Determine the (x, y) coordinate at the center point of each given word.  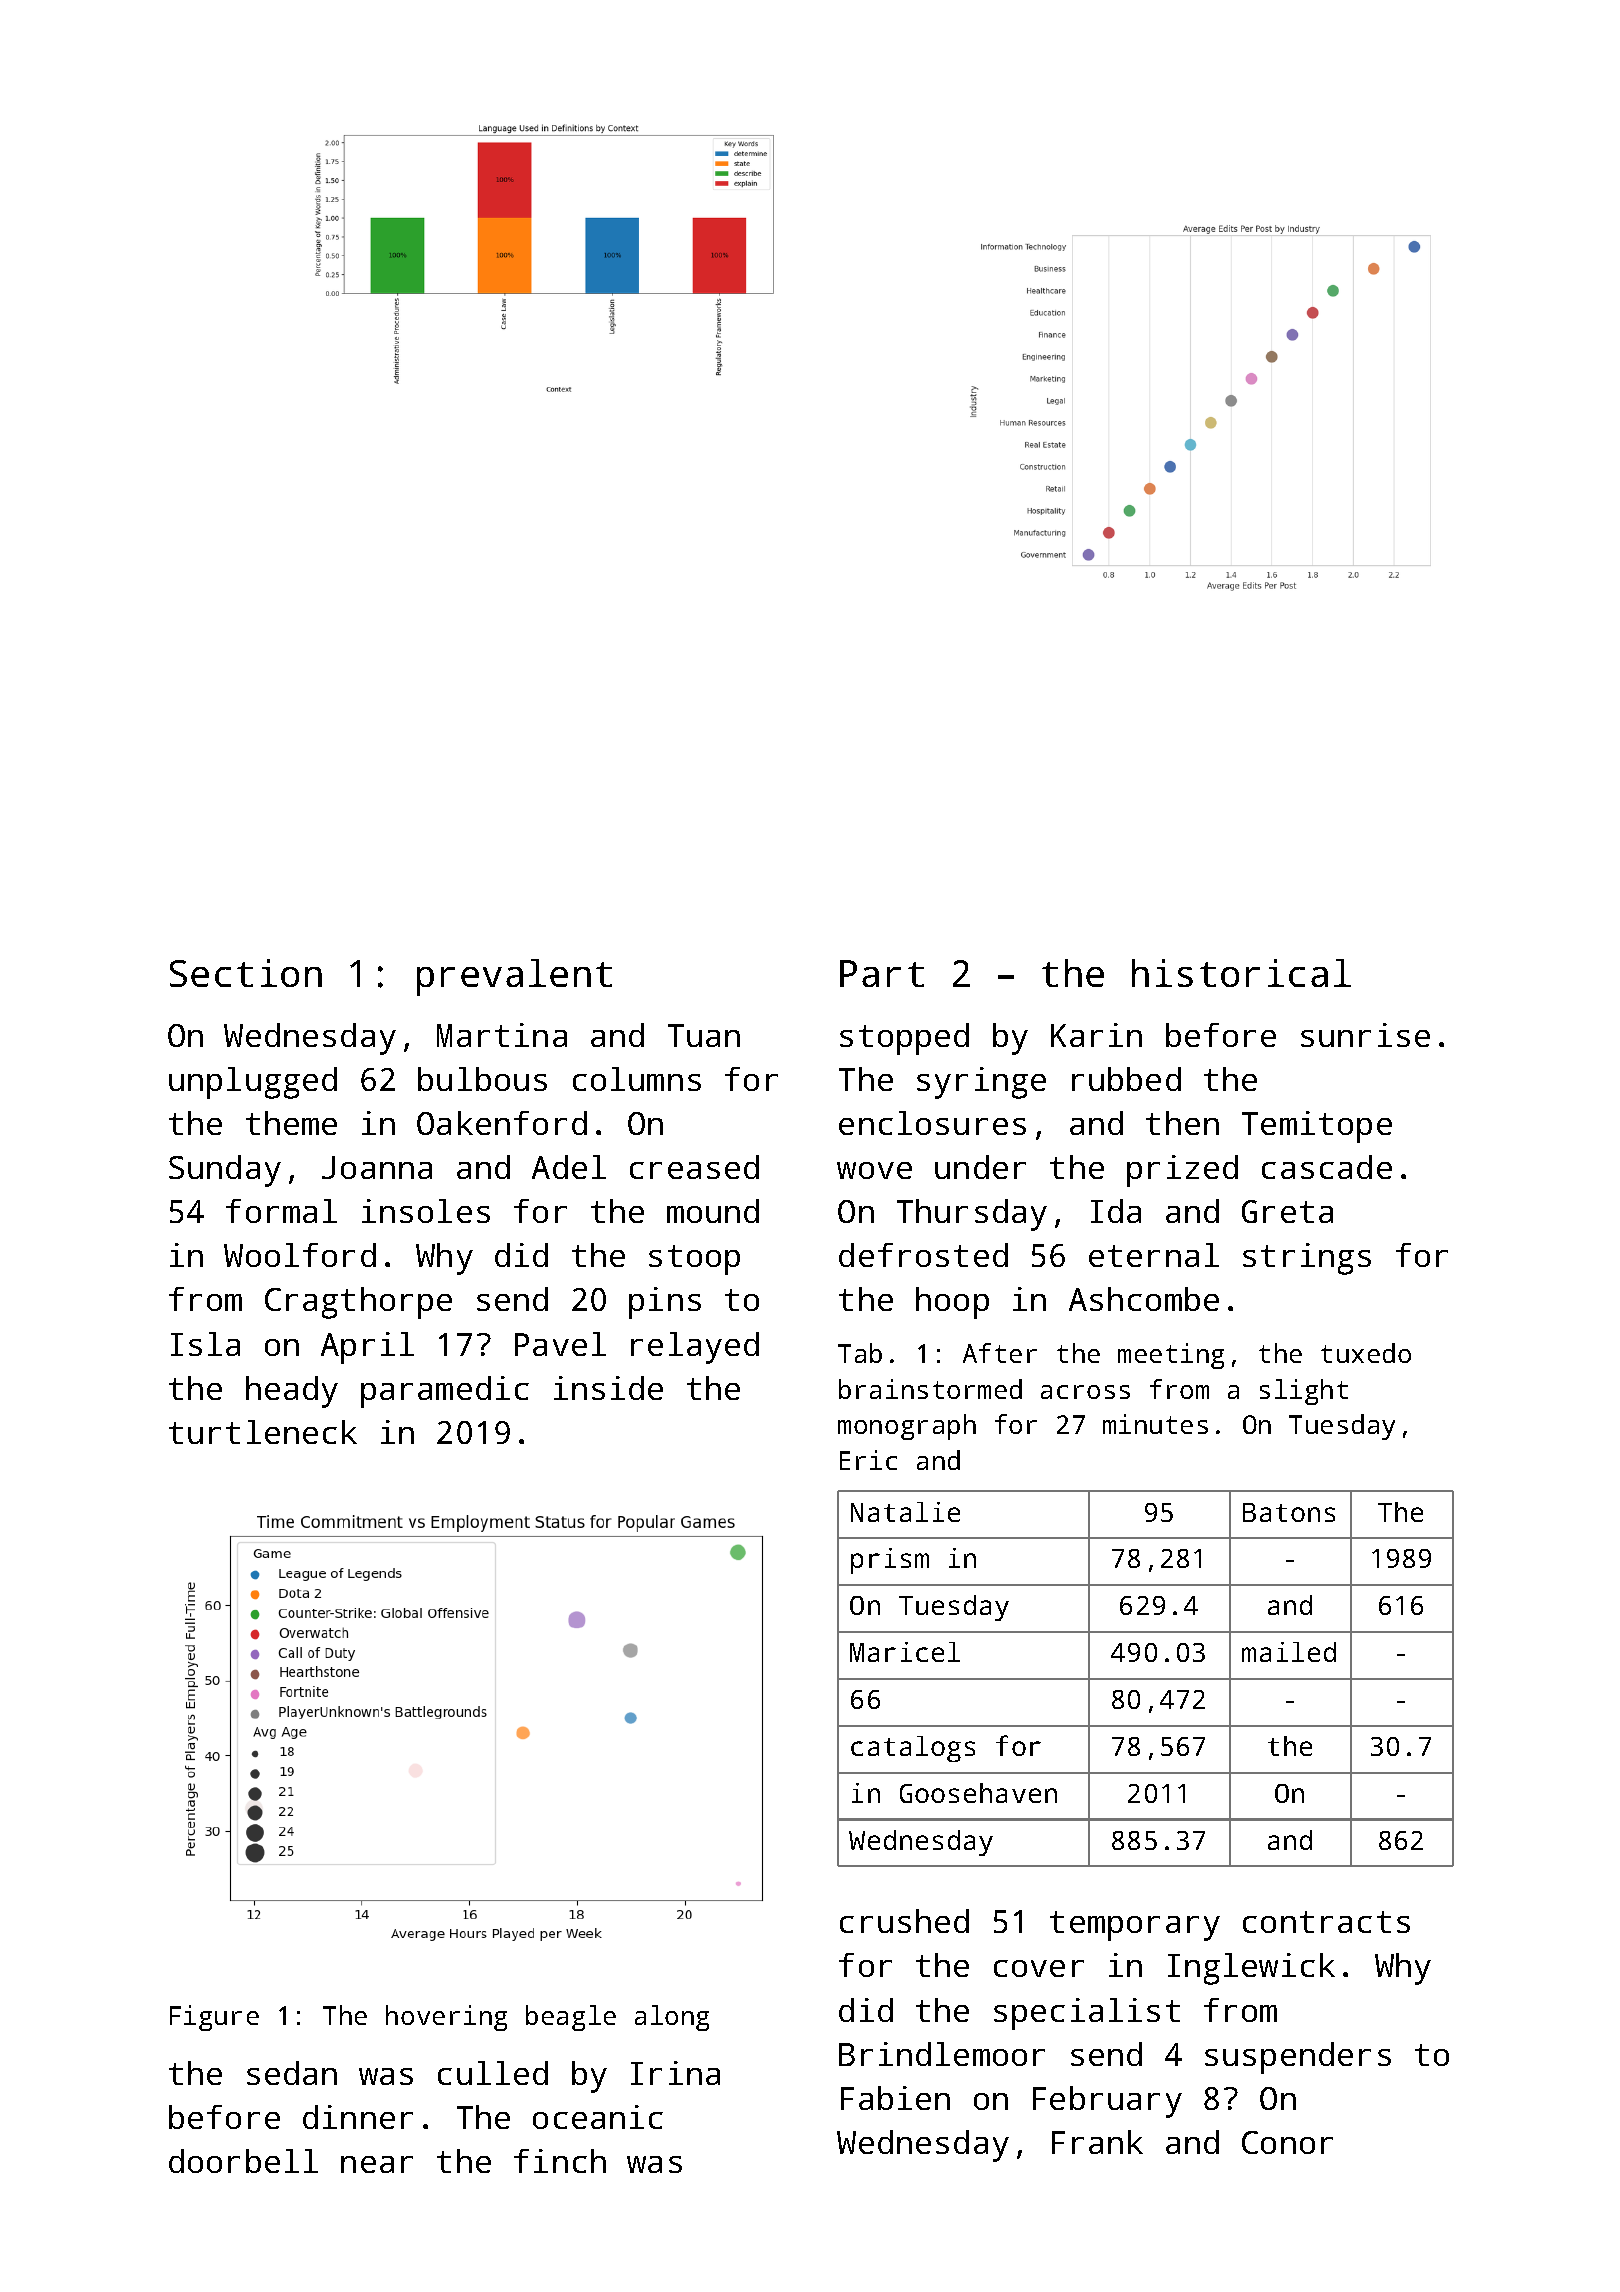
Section (246, 973)
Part (882, 973)
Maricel (905, 1652)
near (377, 2164)
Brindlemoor (942, 2054)
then (1182, 1123)
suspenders (1298, 2058)
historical (1241, 973)
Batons (1289, 1512)
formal (281, 1211)
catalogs (913, 1749)
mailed (1289, 1652)
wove (874, 1170)
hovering (446, 2018)
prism (890, 1561)
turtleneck (263, 1432)
